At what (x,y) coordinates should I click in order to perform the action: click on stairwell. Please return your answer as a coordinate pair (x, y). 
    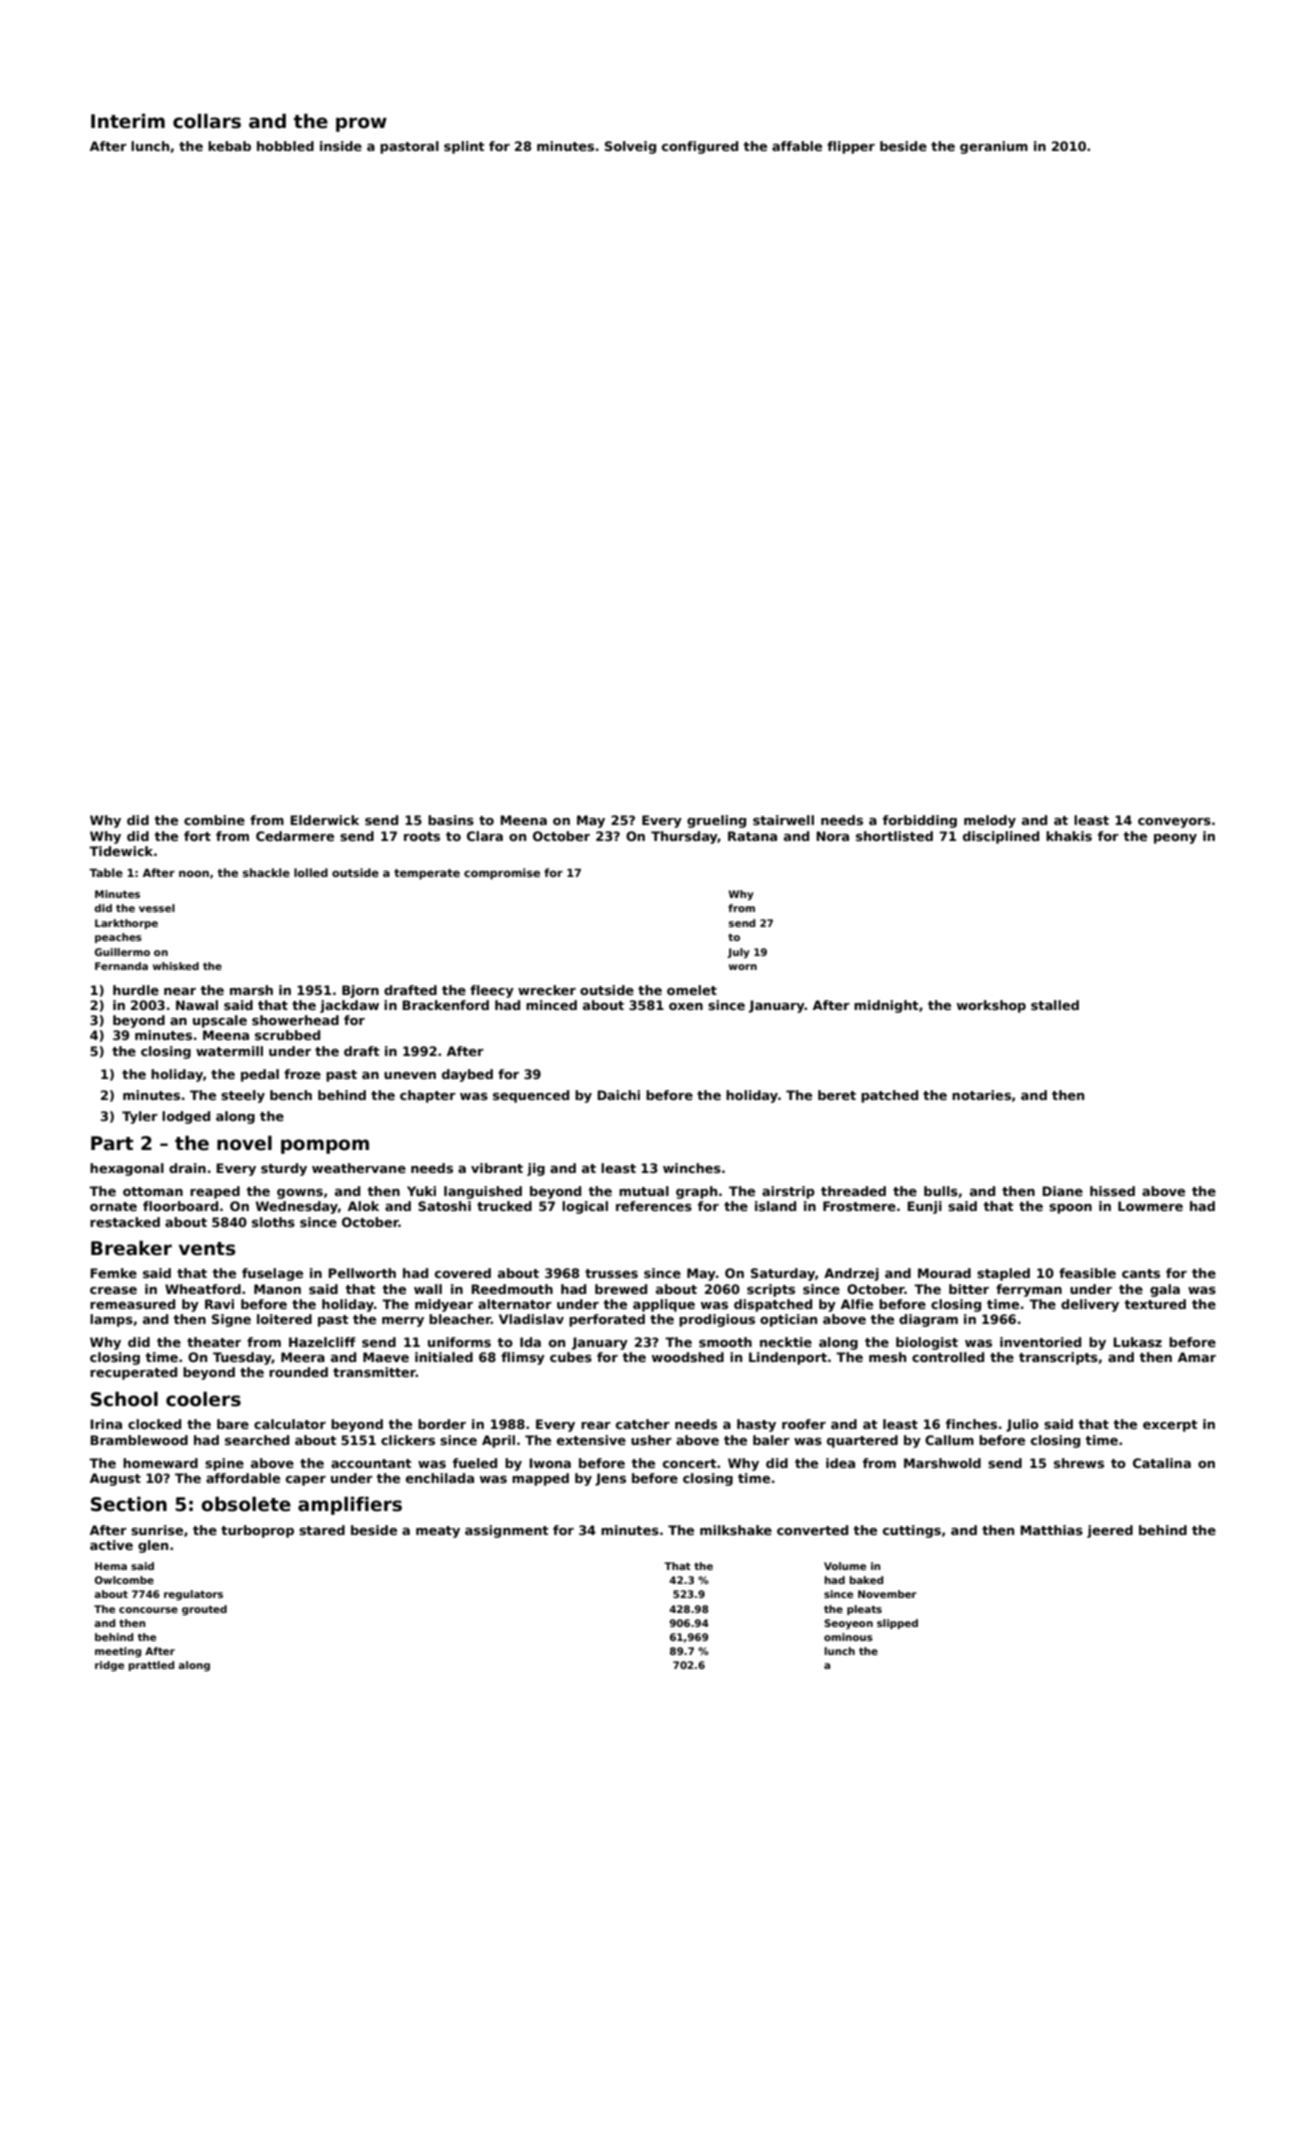
    Looking at the image, I should click on (783, 820).
